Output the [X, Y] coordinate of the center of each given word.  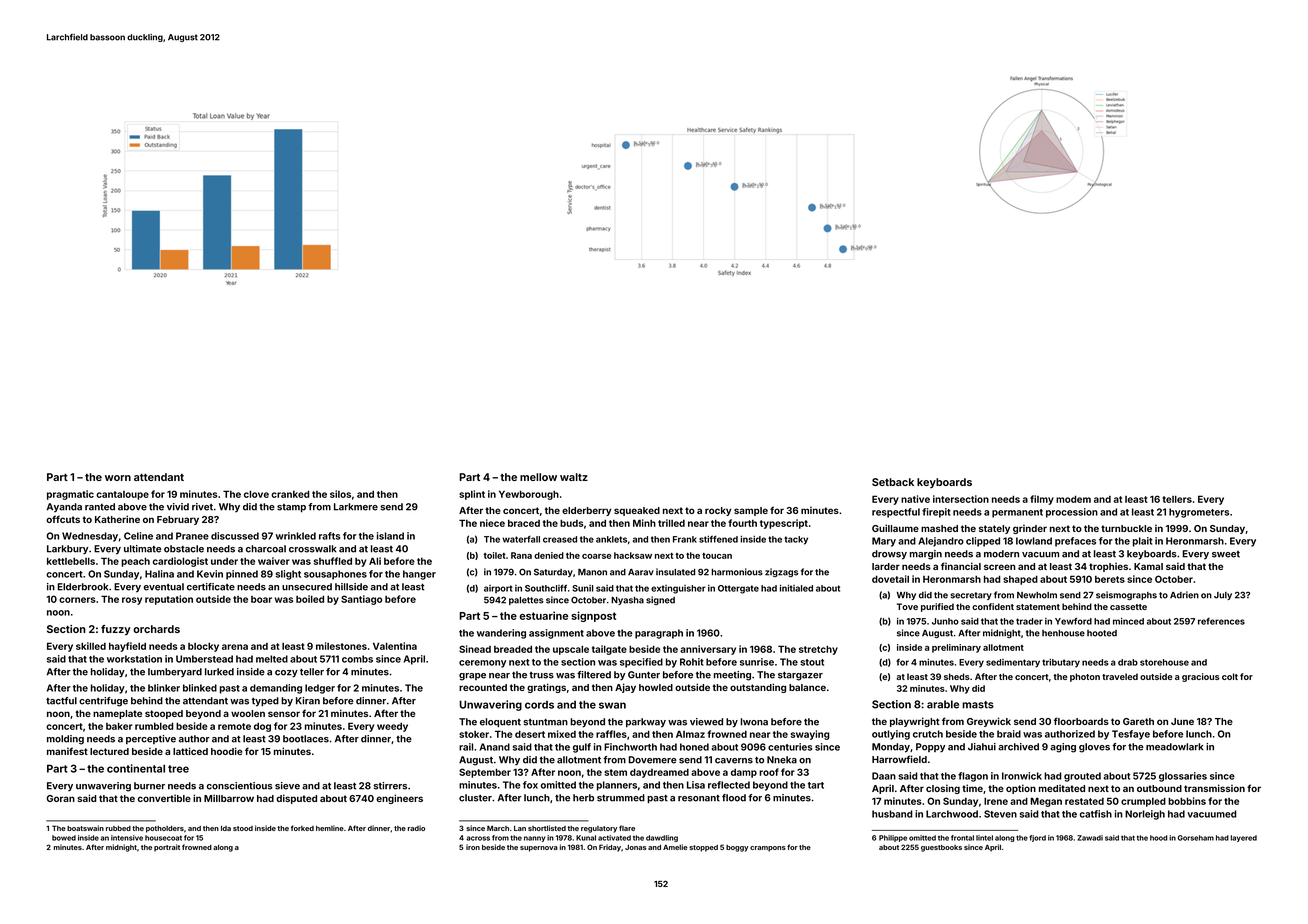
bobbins [1187, 801]
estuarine [543, 615]
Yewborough [529, 495]
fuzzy [116, 630]
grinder [1030, 529]
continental [136, 768]
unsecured [307, 587]
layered [1244, 838]
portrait [167, 848]
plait [1142, 542]
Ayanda [64, 507]
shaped [1020, 580]
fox [530, 785]
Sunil [582, 588]
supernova [539, 849]
